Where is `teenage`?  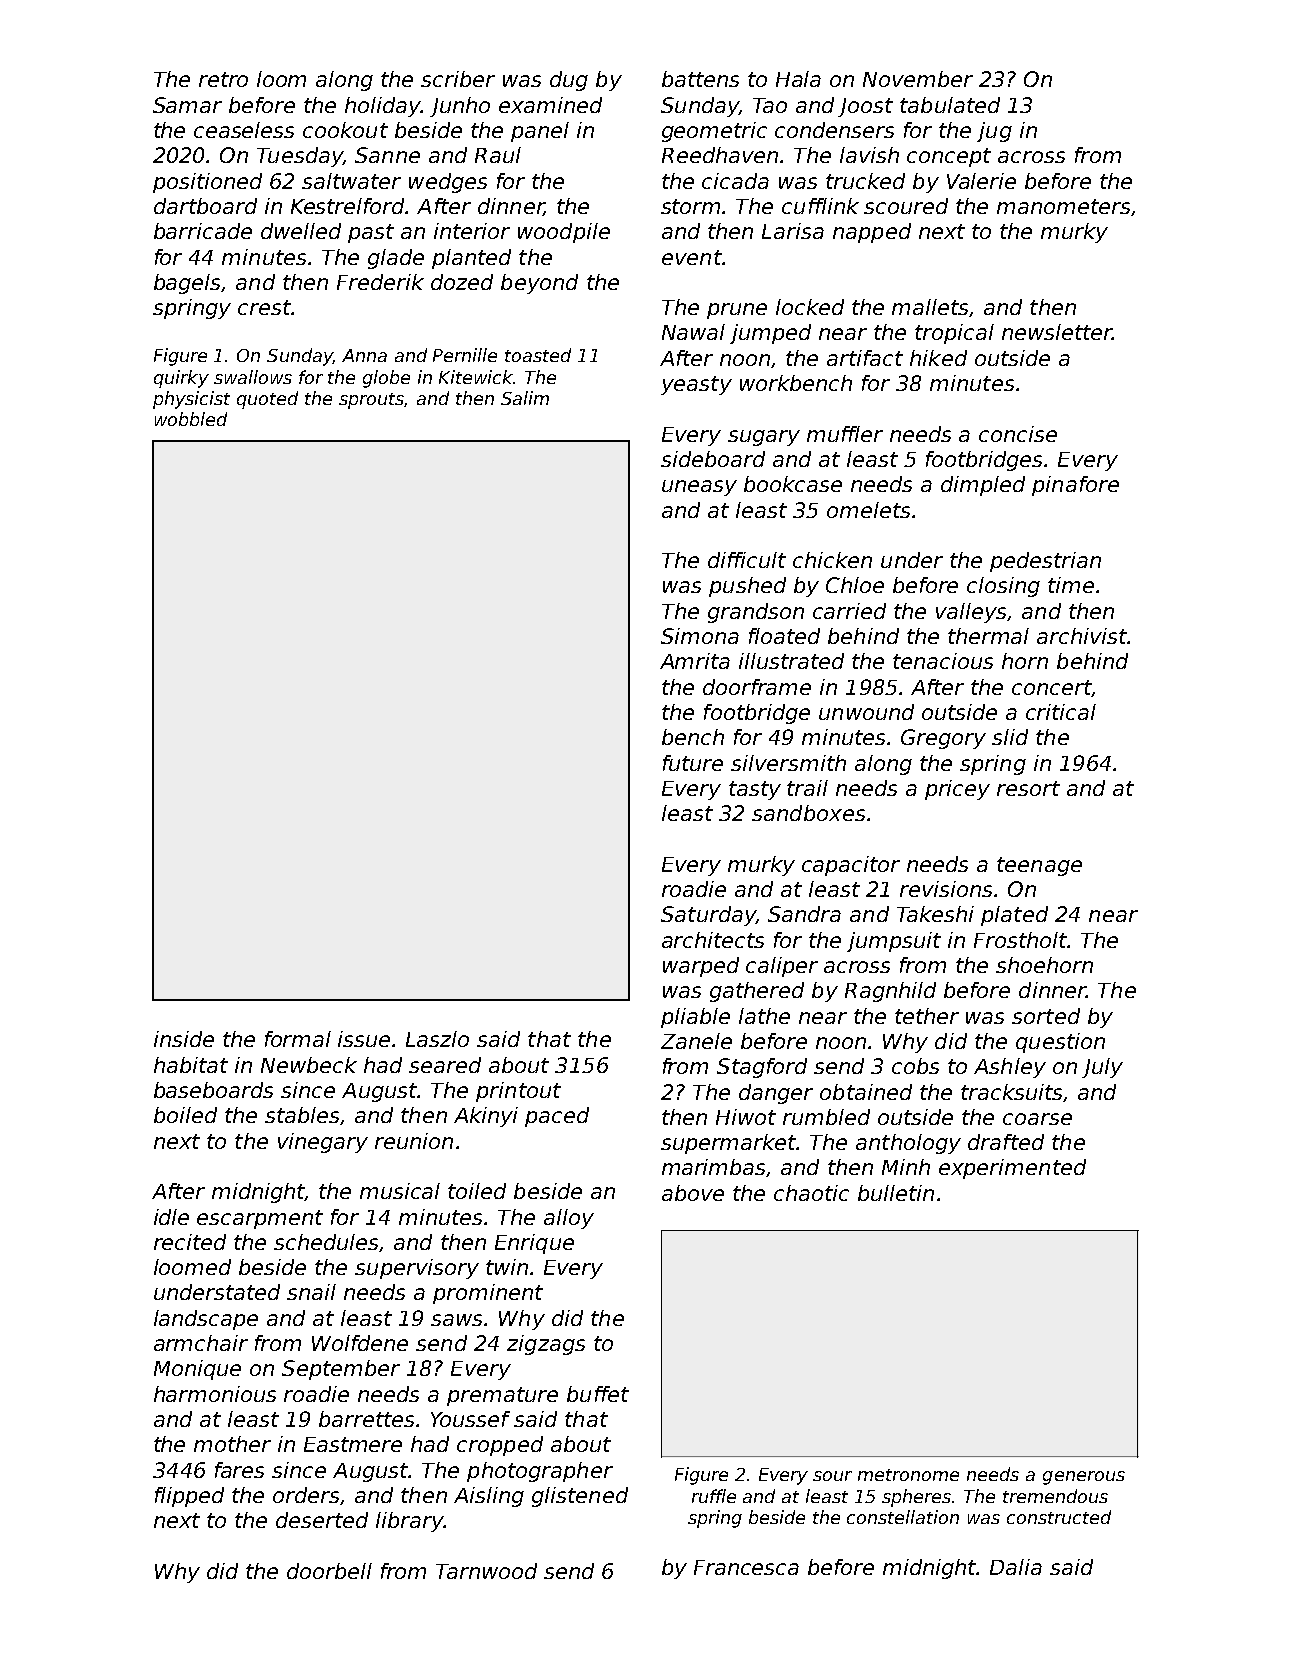
teenage is located at coordinates (1039, 866).
